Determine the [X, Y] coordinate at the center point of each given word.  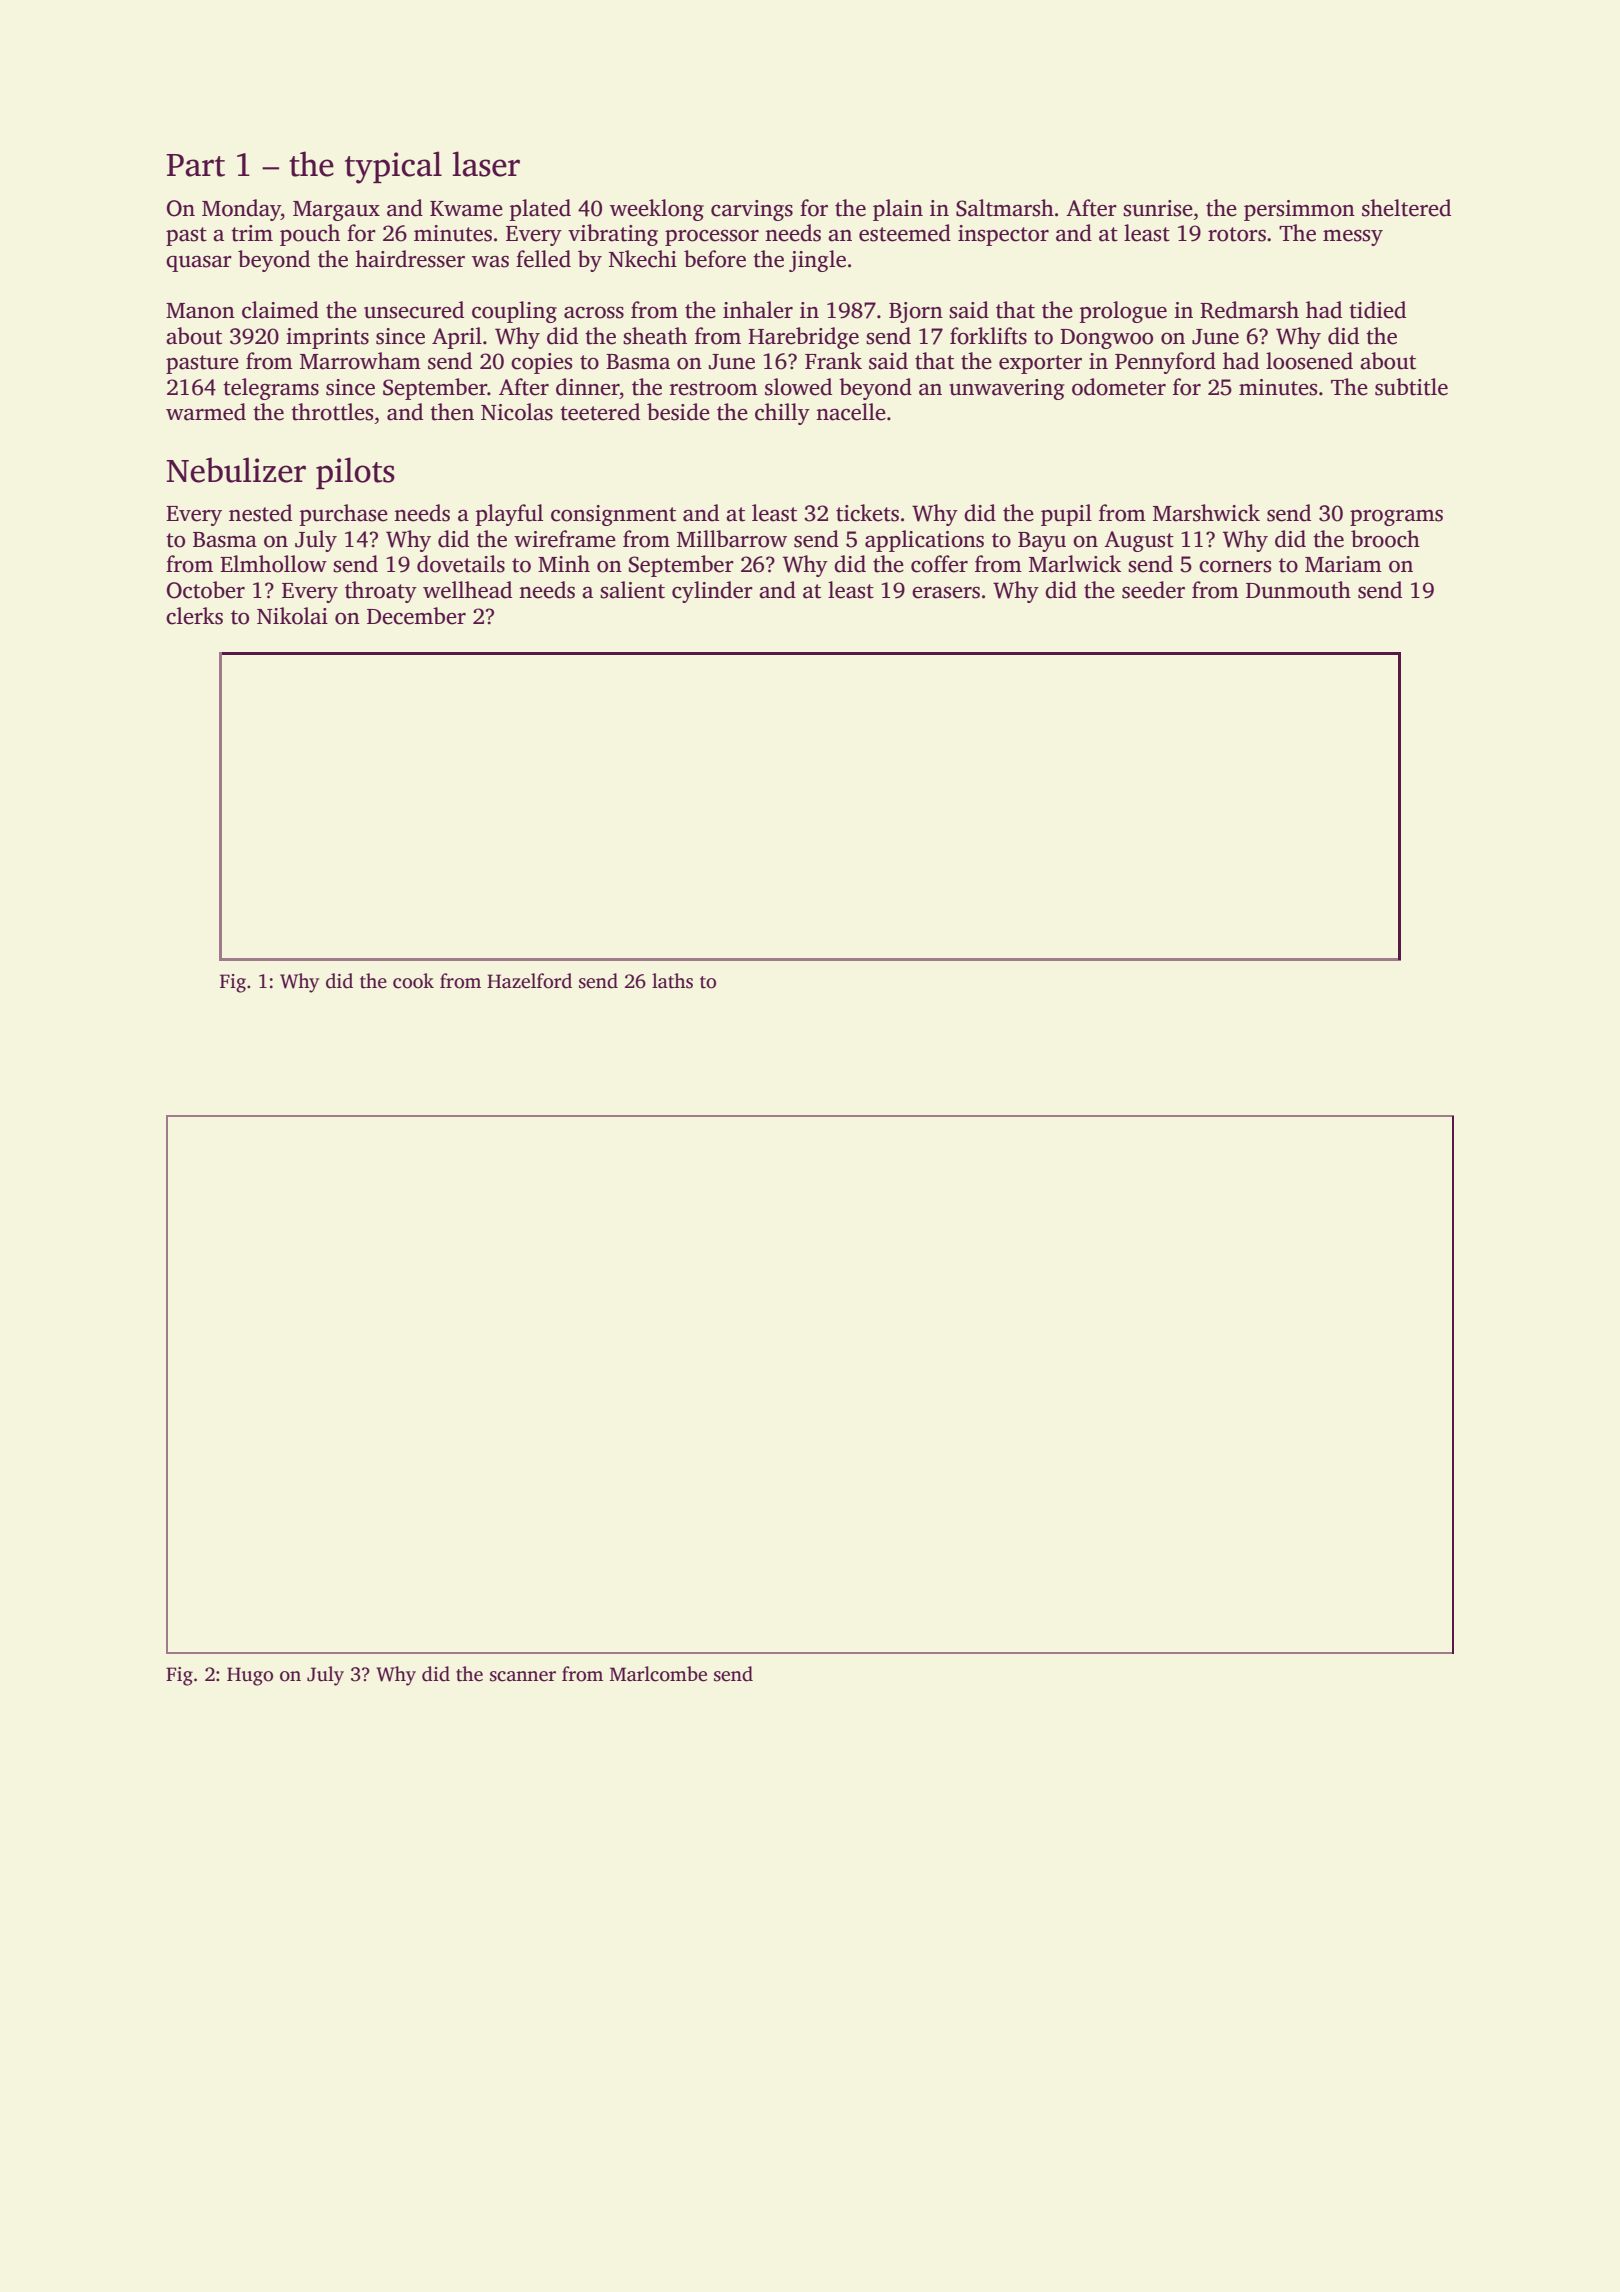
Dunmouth [1298, 590]
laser [486, 164]
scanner [523, 1676]
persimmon [1299, 210]
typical [393, 167]
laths [672, 981]
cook [413, 981]
